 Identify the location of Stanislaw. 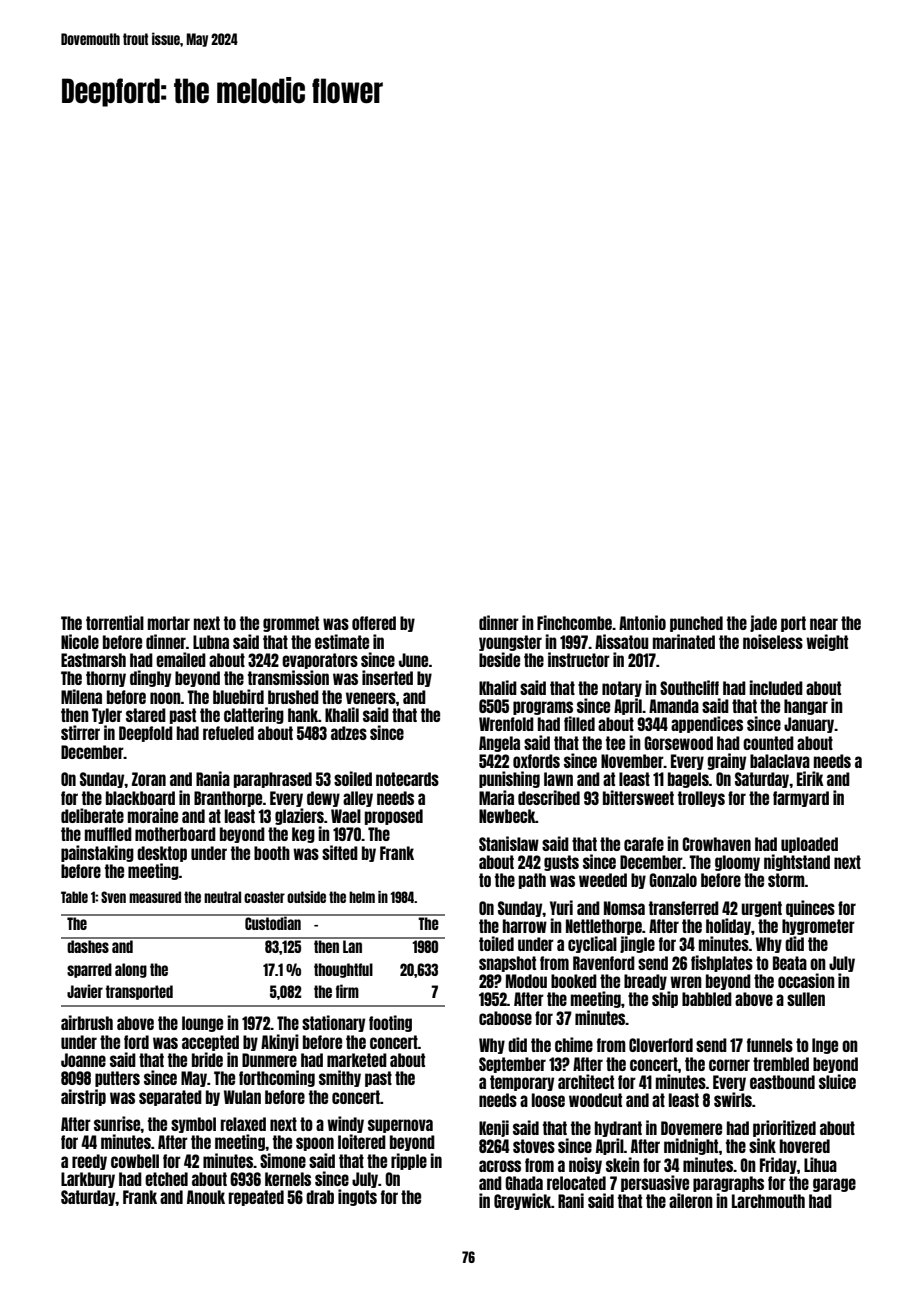
(509, 843).
